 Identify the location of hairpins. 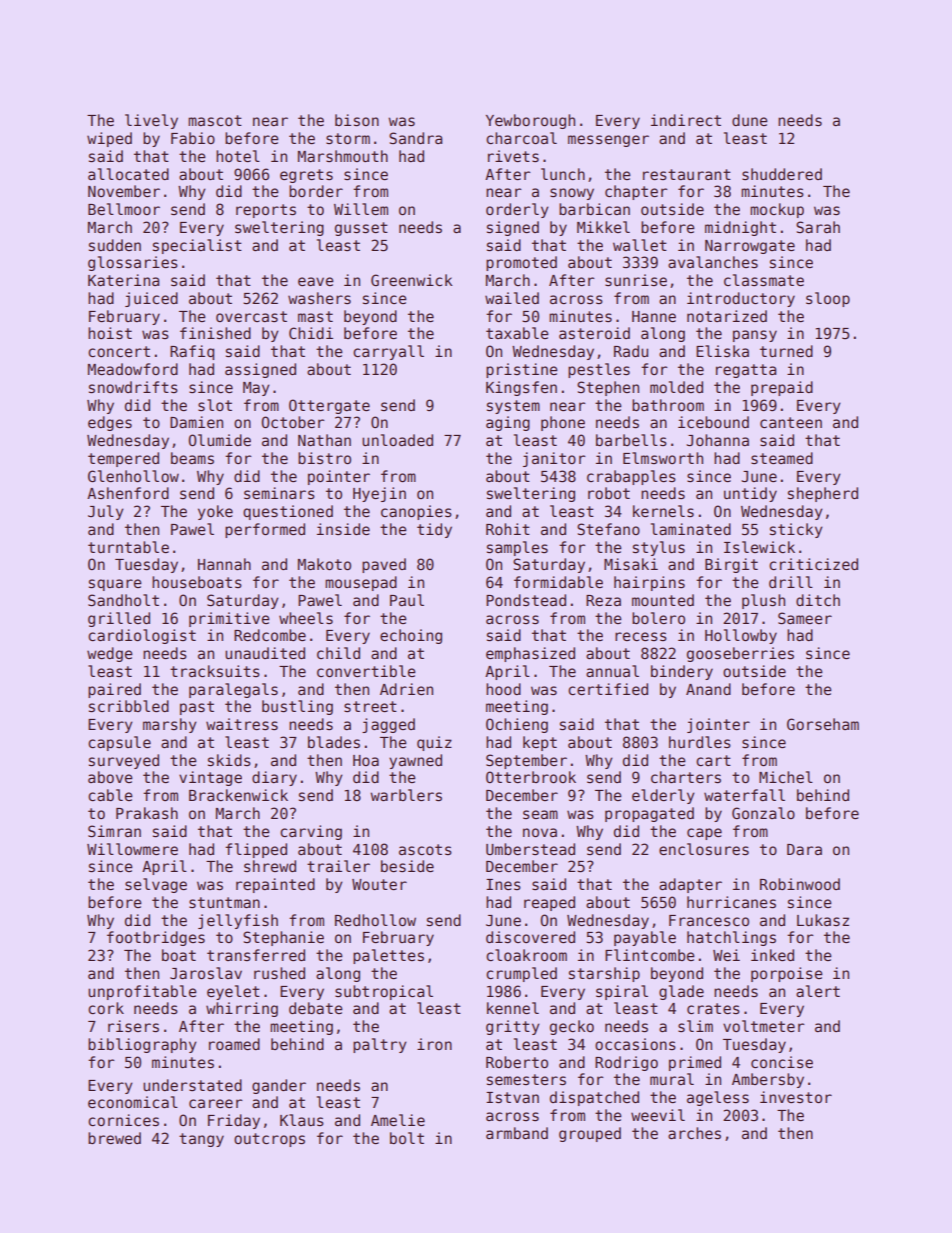
(649, 583).
